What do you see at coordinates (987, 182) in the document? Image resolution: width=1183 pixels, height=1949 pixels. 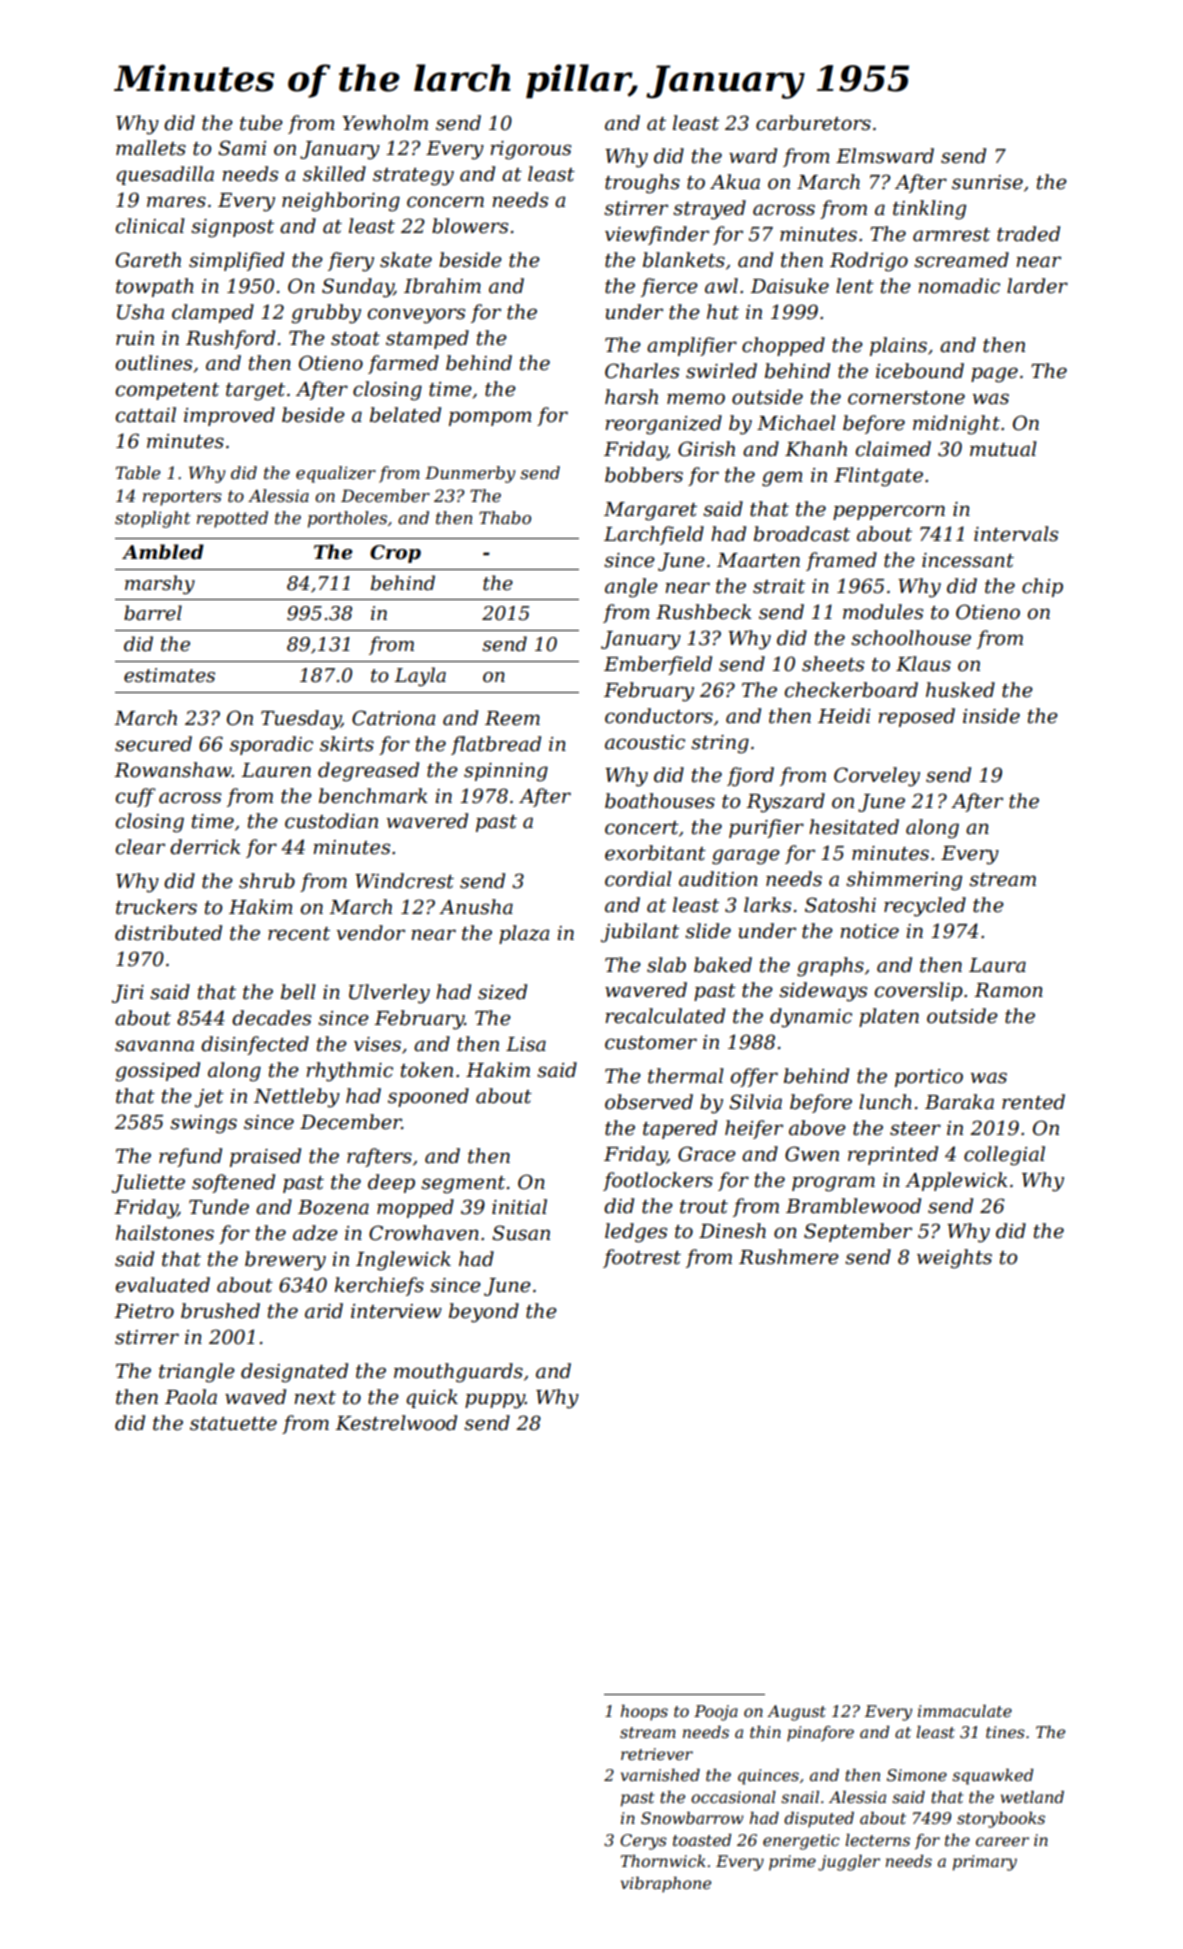 I see `sunrise` at bounding box center [987, 182].
